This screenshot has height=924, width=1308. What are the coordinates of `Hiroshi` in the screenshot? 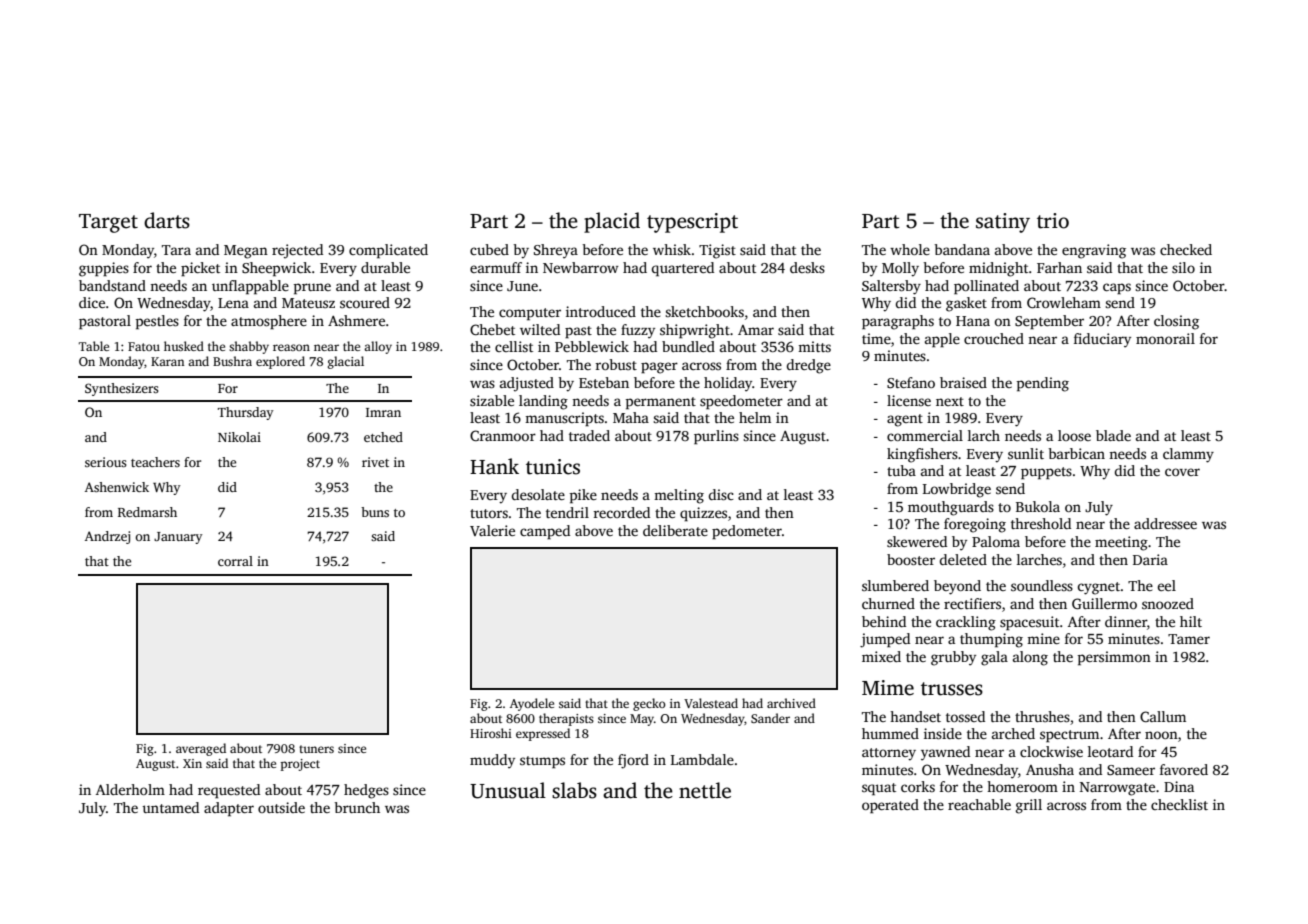 It's located at (491, 733).
